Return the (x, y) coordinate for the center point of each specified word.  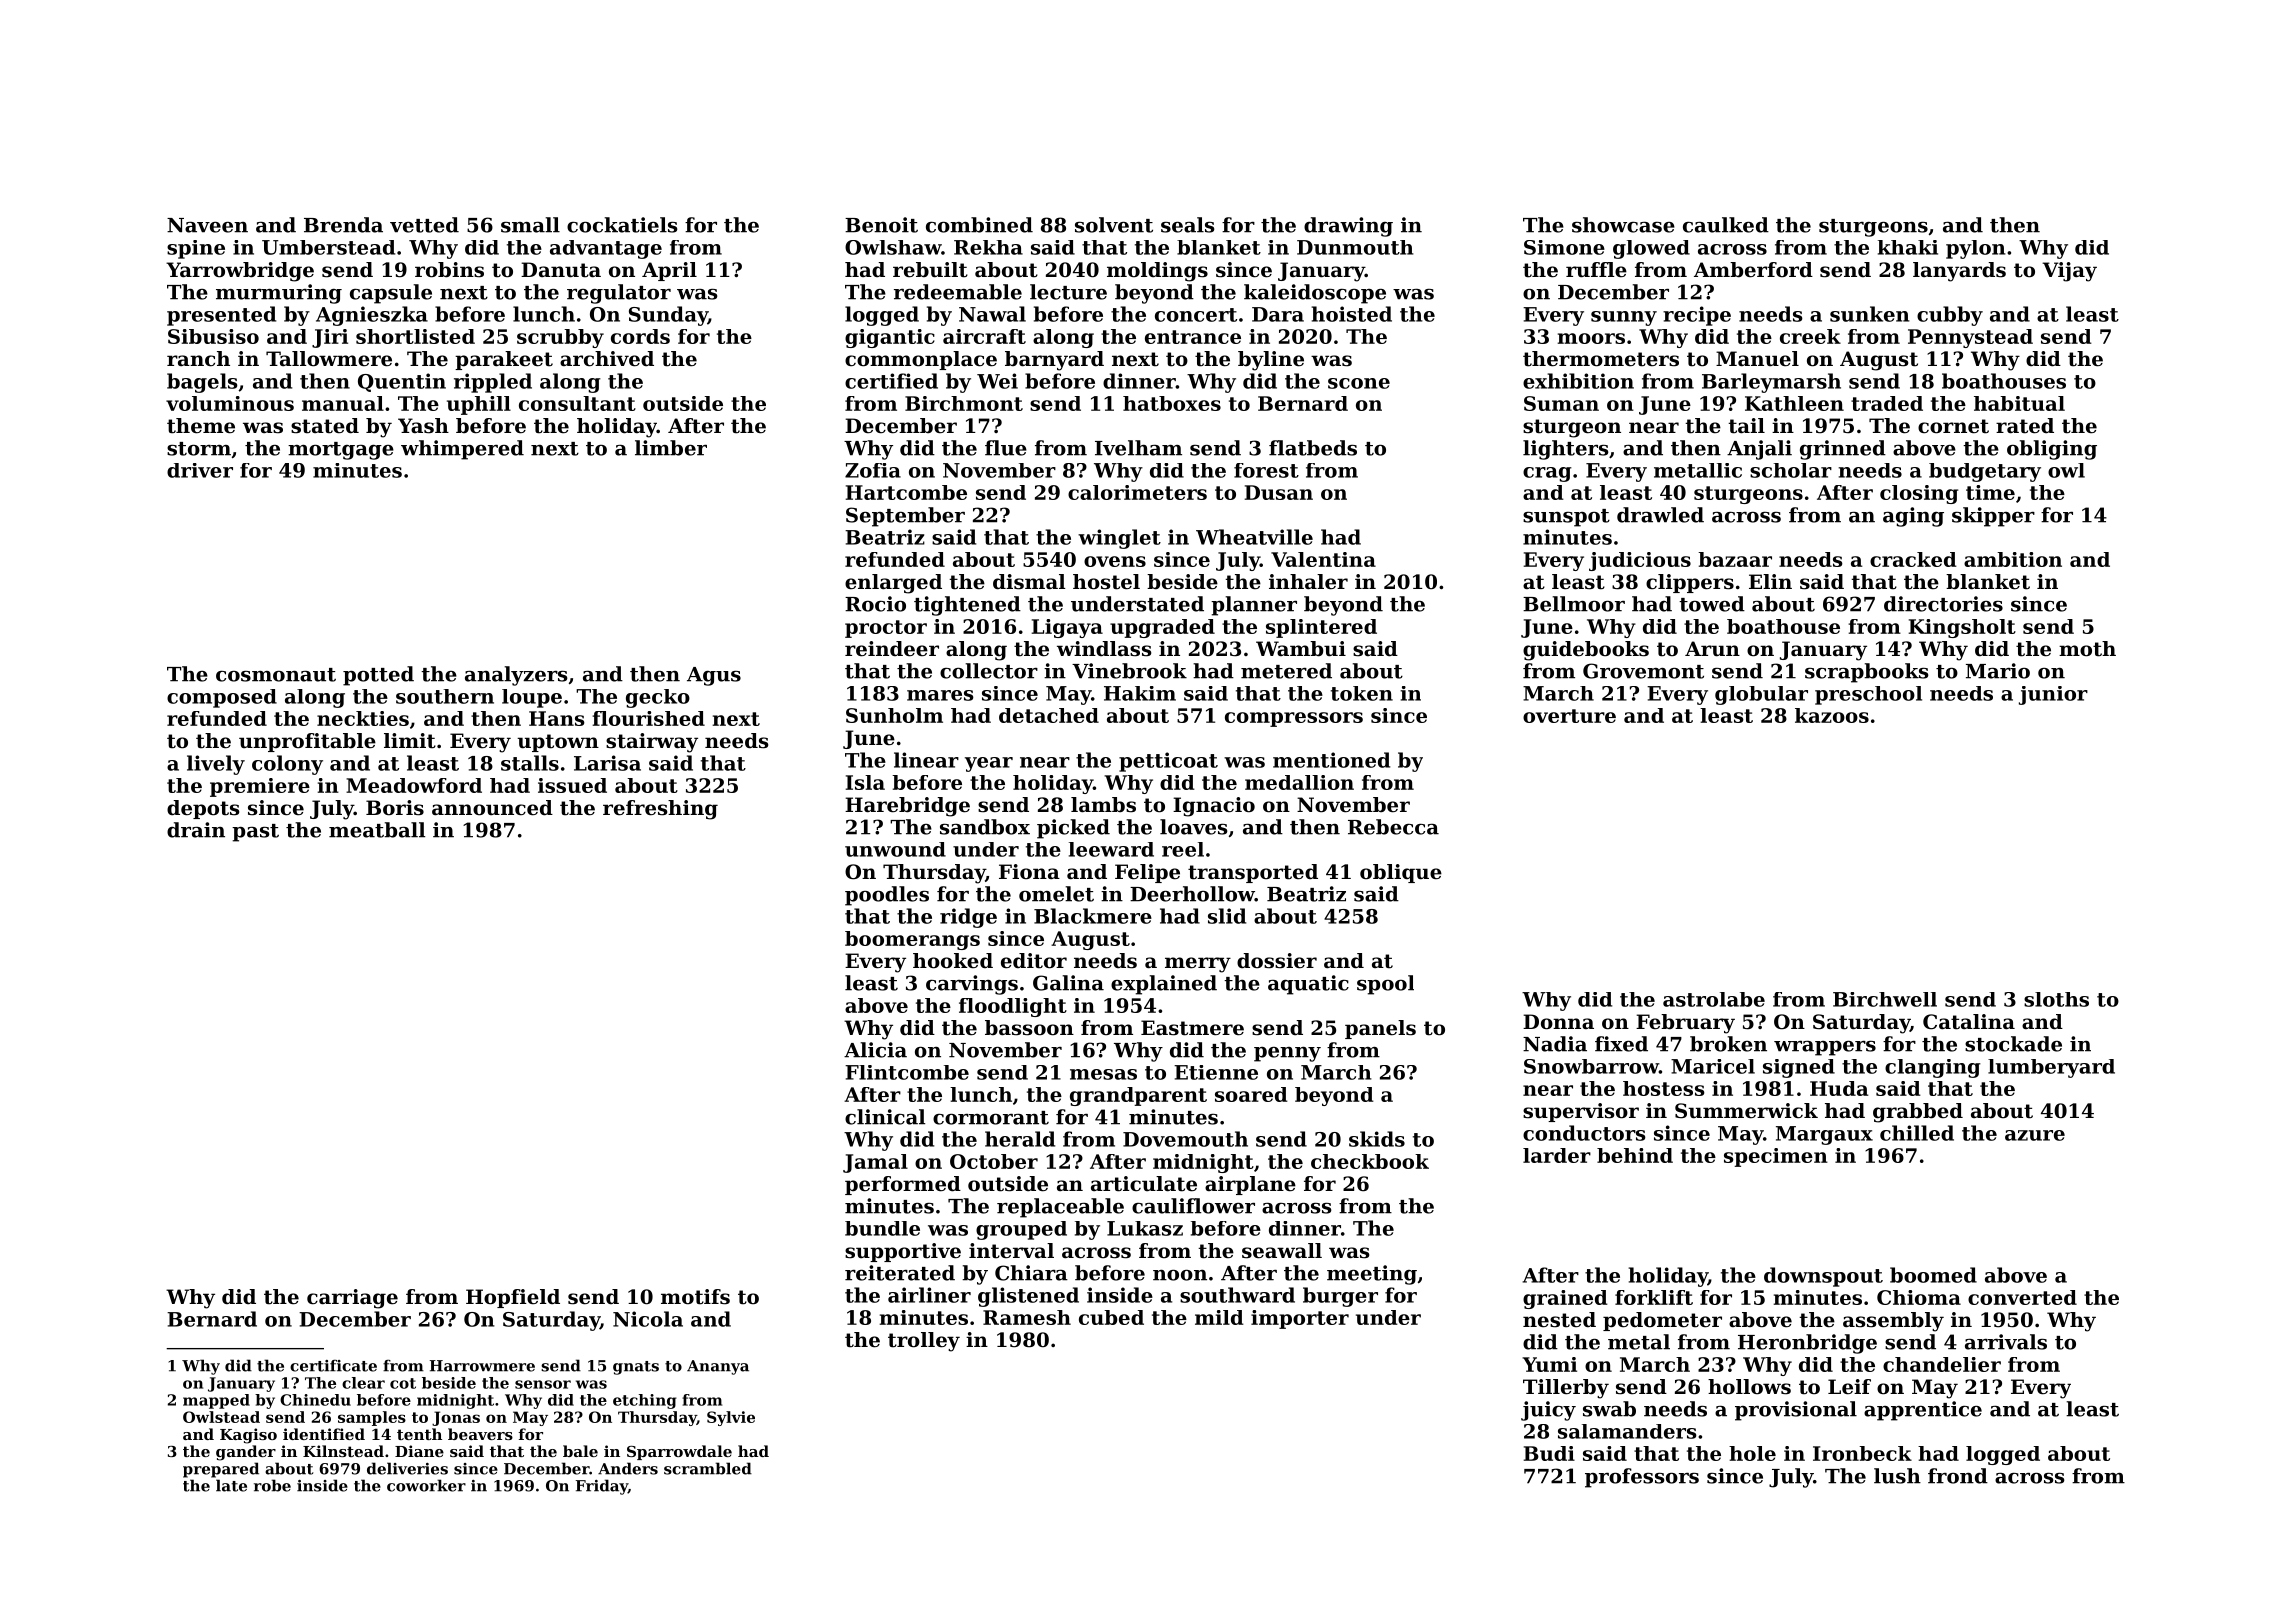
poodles (887, 896)
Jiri (330, 338)
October (994, 1161)
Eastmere (1192, 1028)
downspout (1823, 1277)
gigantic (890, 338)
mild (1219, 1317)
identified (324, 1434)
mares (940, 695)
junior (2053, 695)
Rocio (875, 604)
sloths (2056, 999)
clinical (885, 1117)
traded (1887, 403)
